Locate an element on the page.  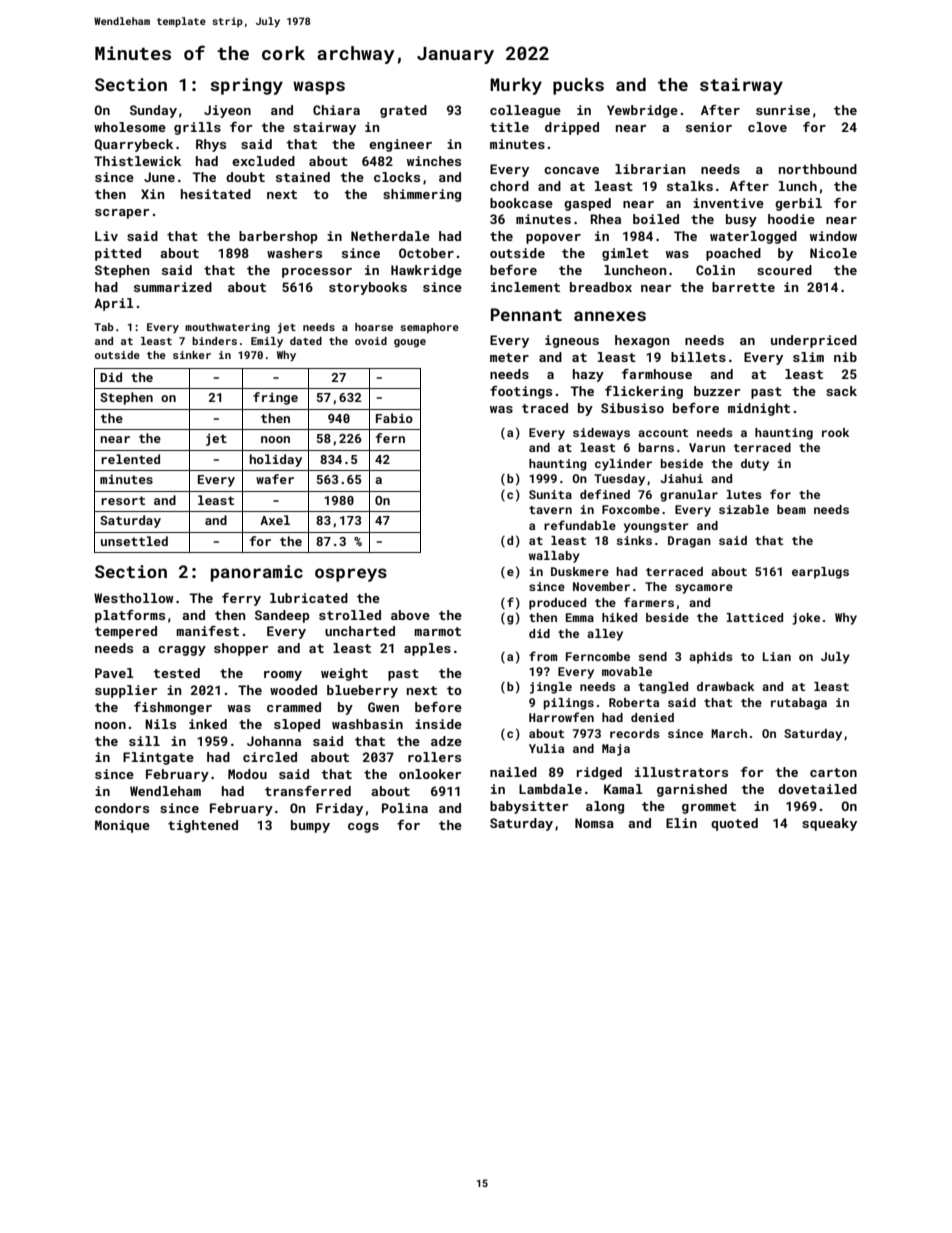
shopper is located at coordinates (241, 649).
